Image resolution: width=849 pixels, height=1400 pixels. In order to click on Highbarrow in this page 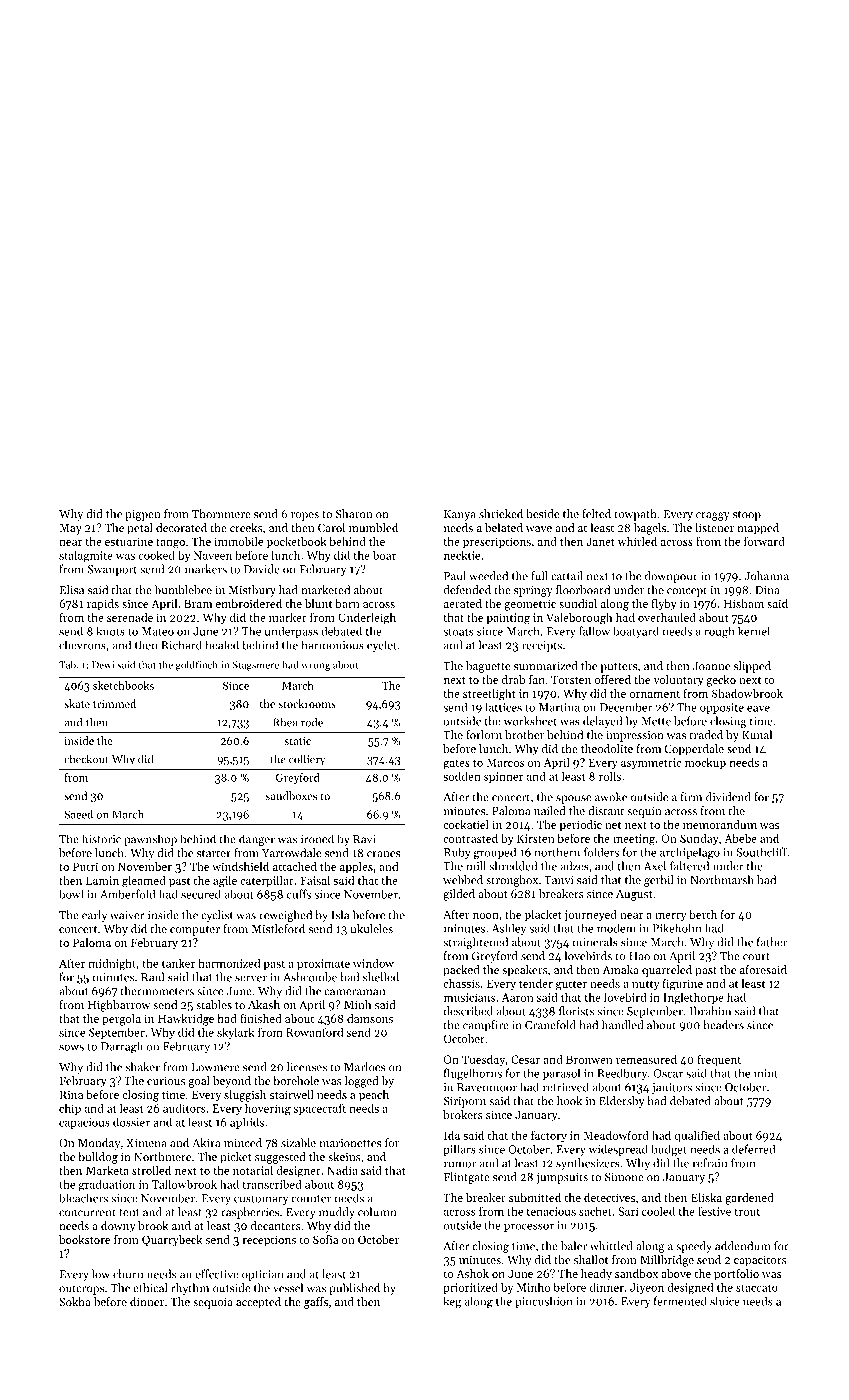, I will do `click(119, 1006)`.
